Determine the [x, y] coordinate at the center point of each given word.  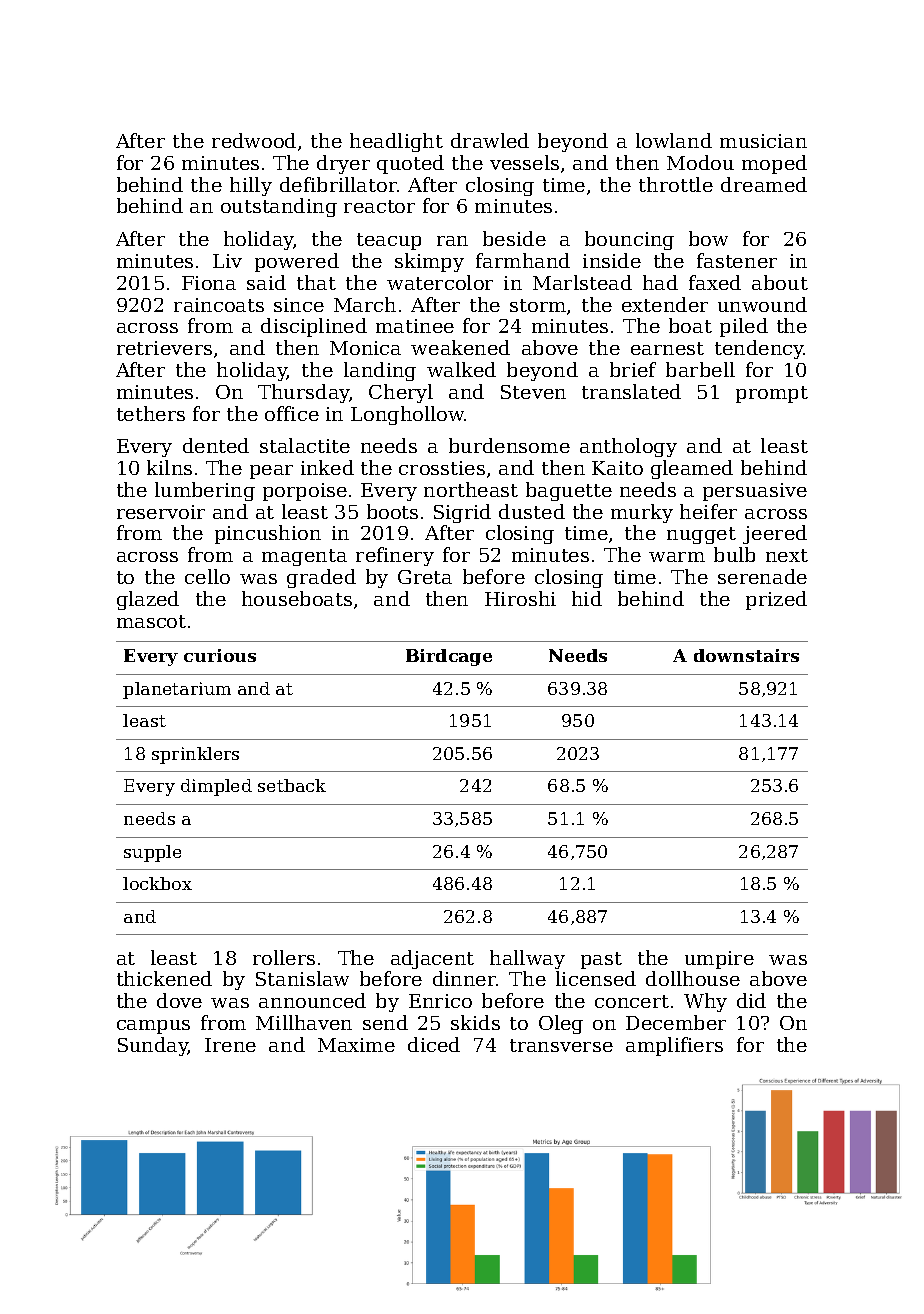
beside [514, 238]
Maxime [356, 1045]
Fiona [209, 283]
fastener [737, 260]
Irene [230, 1045]
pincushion [268, 534]
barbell [700, 369]
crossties [442, 468]
